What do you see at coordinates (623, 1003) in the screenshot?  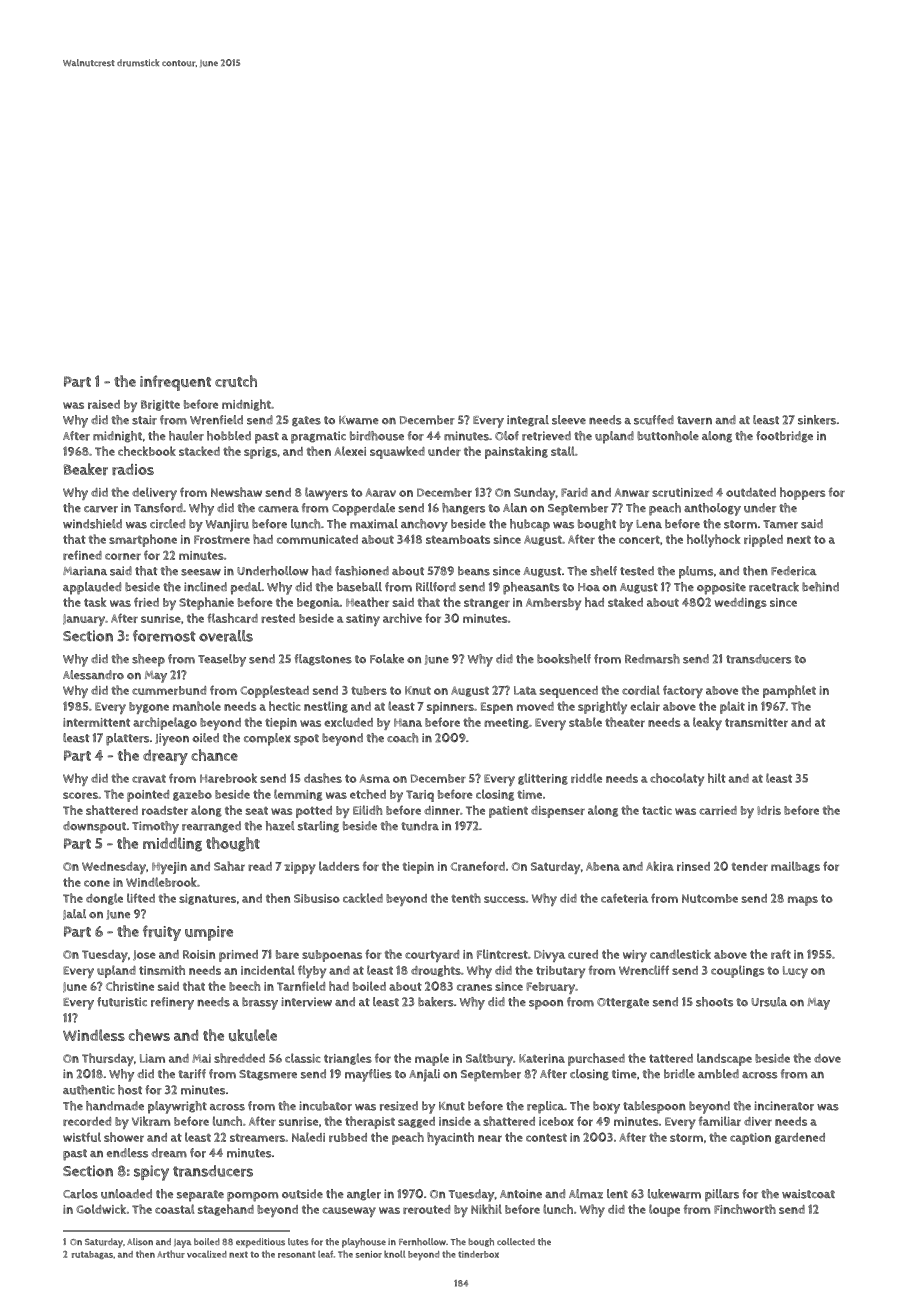 I see `Ottergate` at bounding box center [623, 1003].
